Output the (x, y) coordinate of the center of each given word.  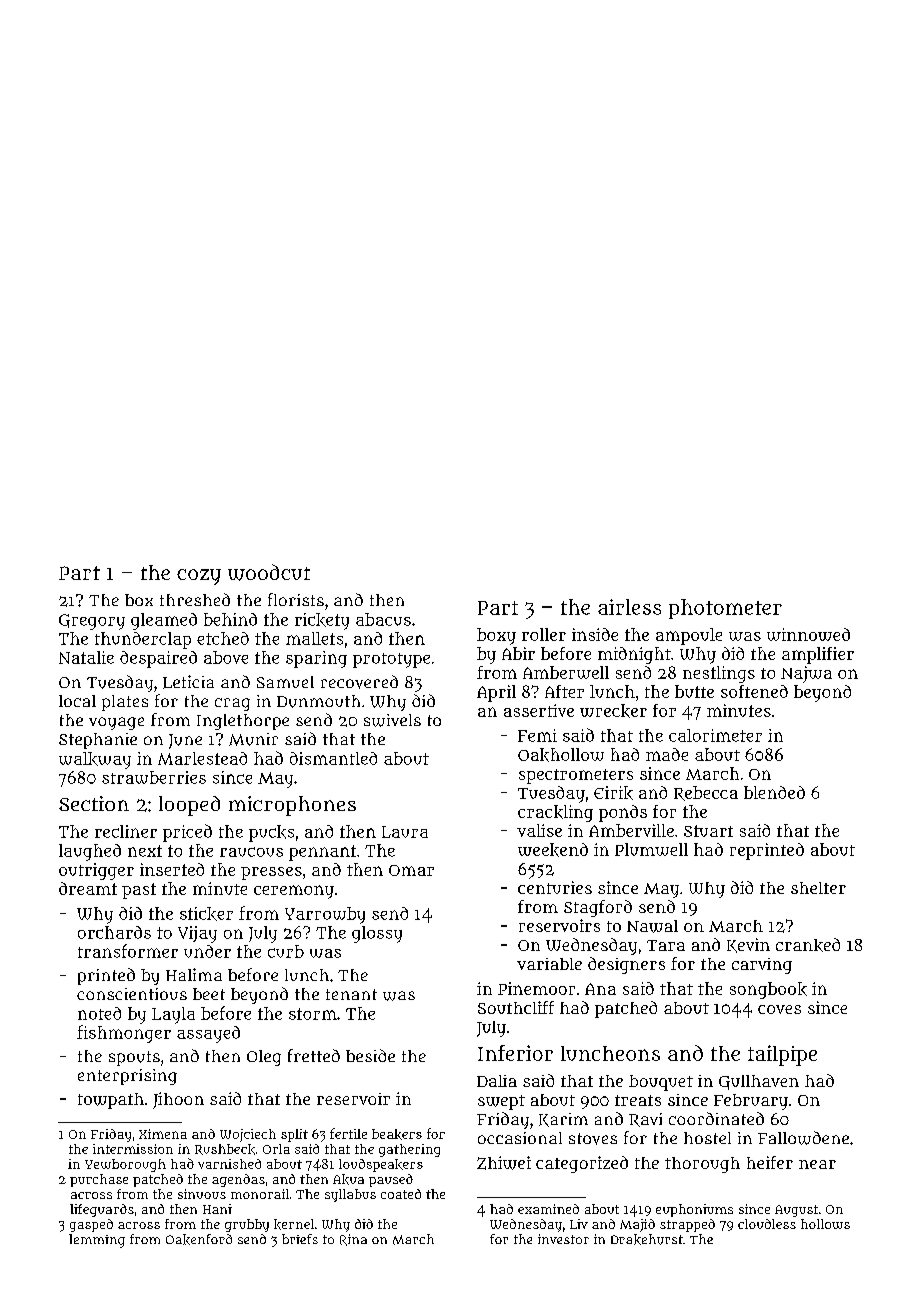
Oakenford (199, 1239)
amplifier (818, 655)
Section (94, 803)
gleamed (164, 621)
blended (774, 792)
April (496, 693)
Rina (353, 1240)
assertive (539, 710)
